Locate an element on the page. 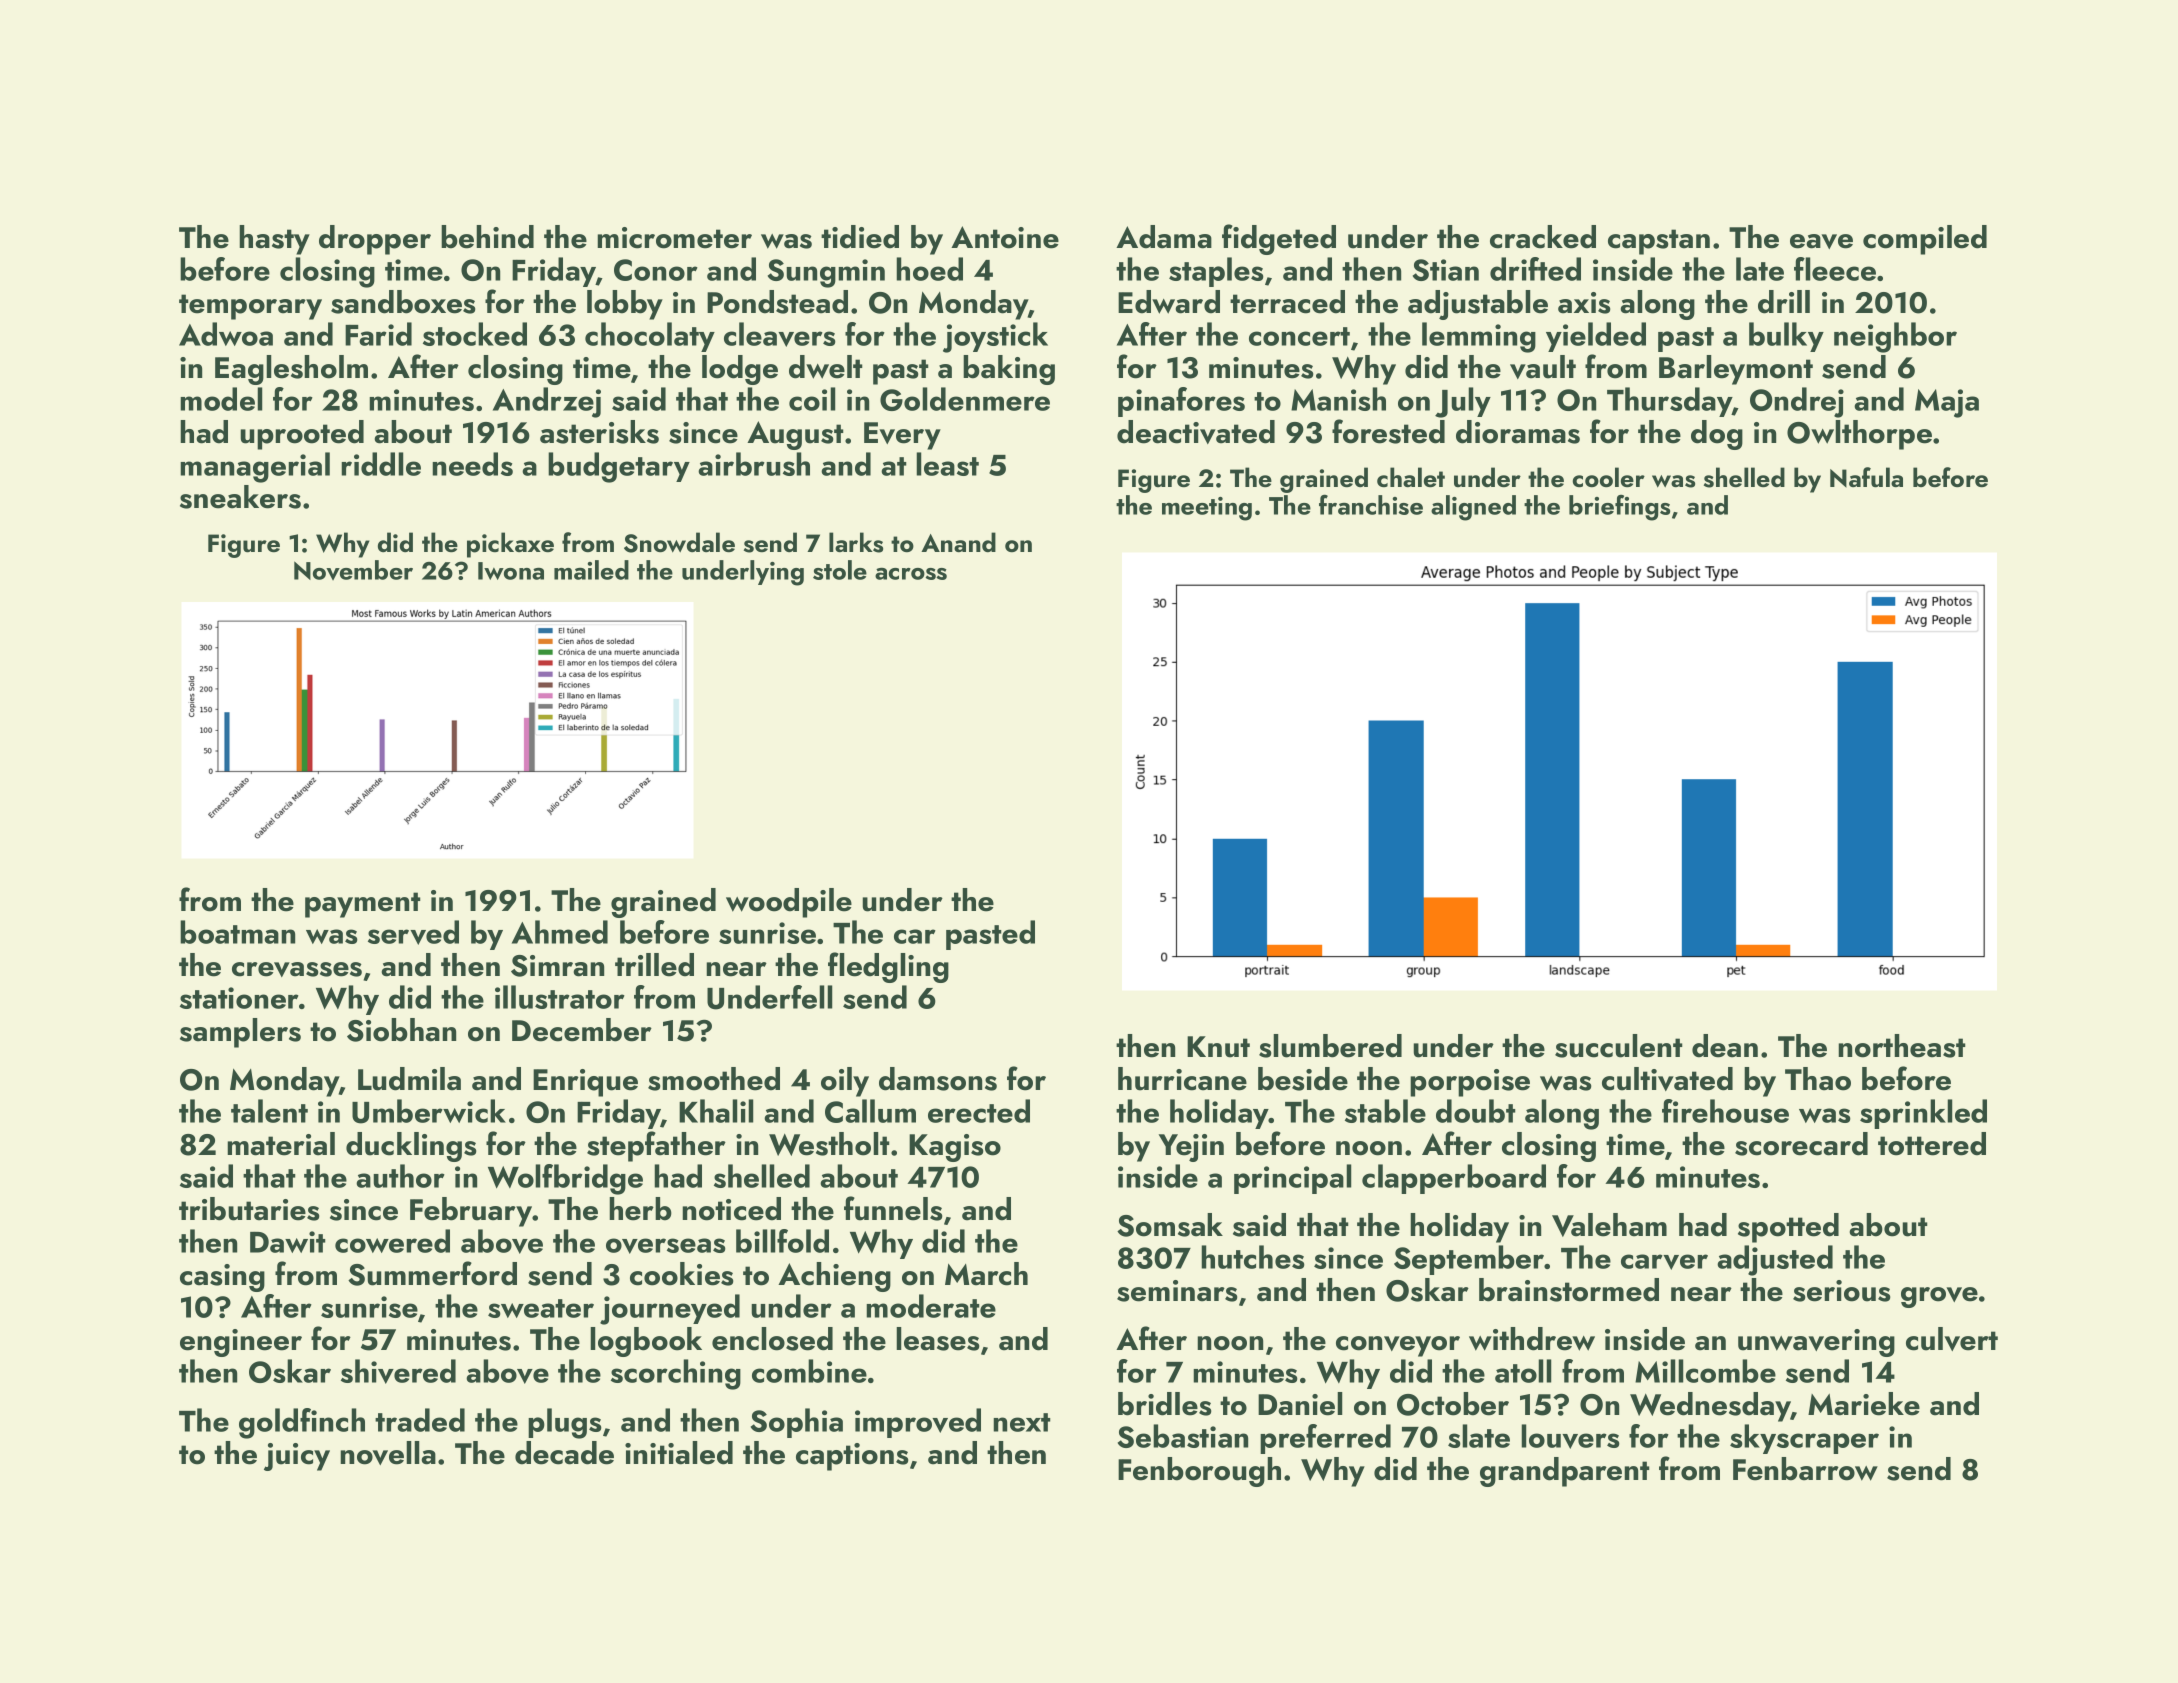 The width and height of the document is (2178, 1683). stole is located at coordinates (840, 570).
